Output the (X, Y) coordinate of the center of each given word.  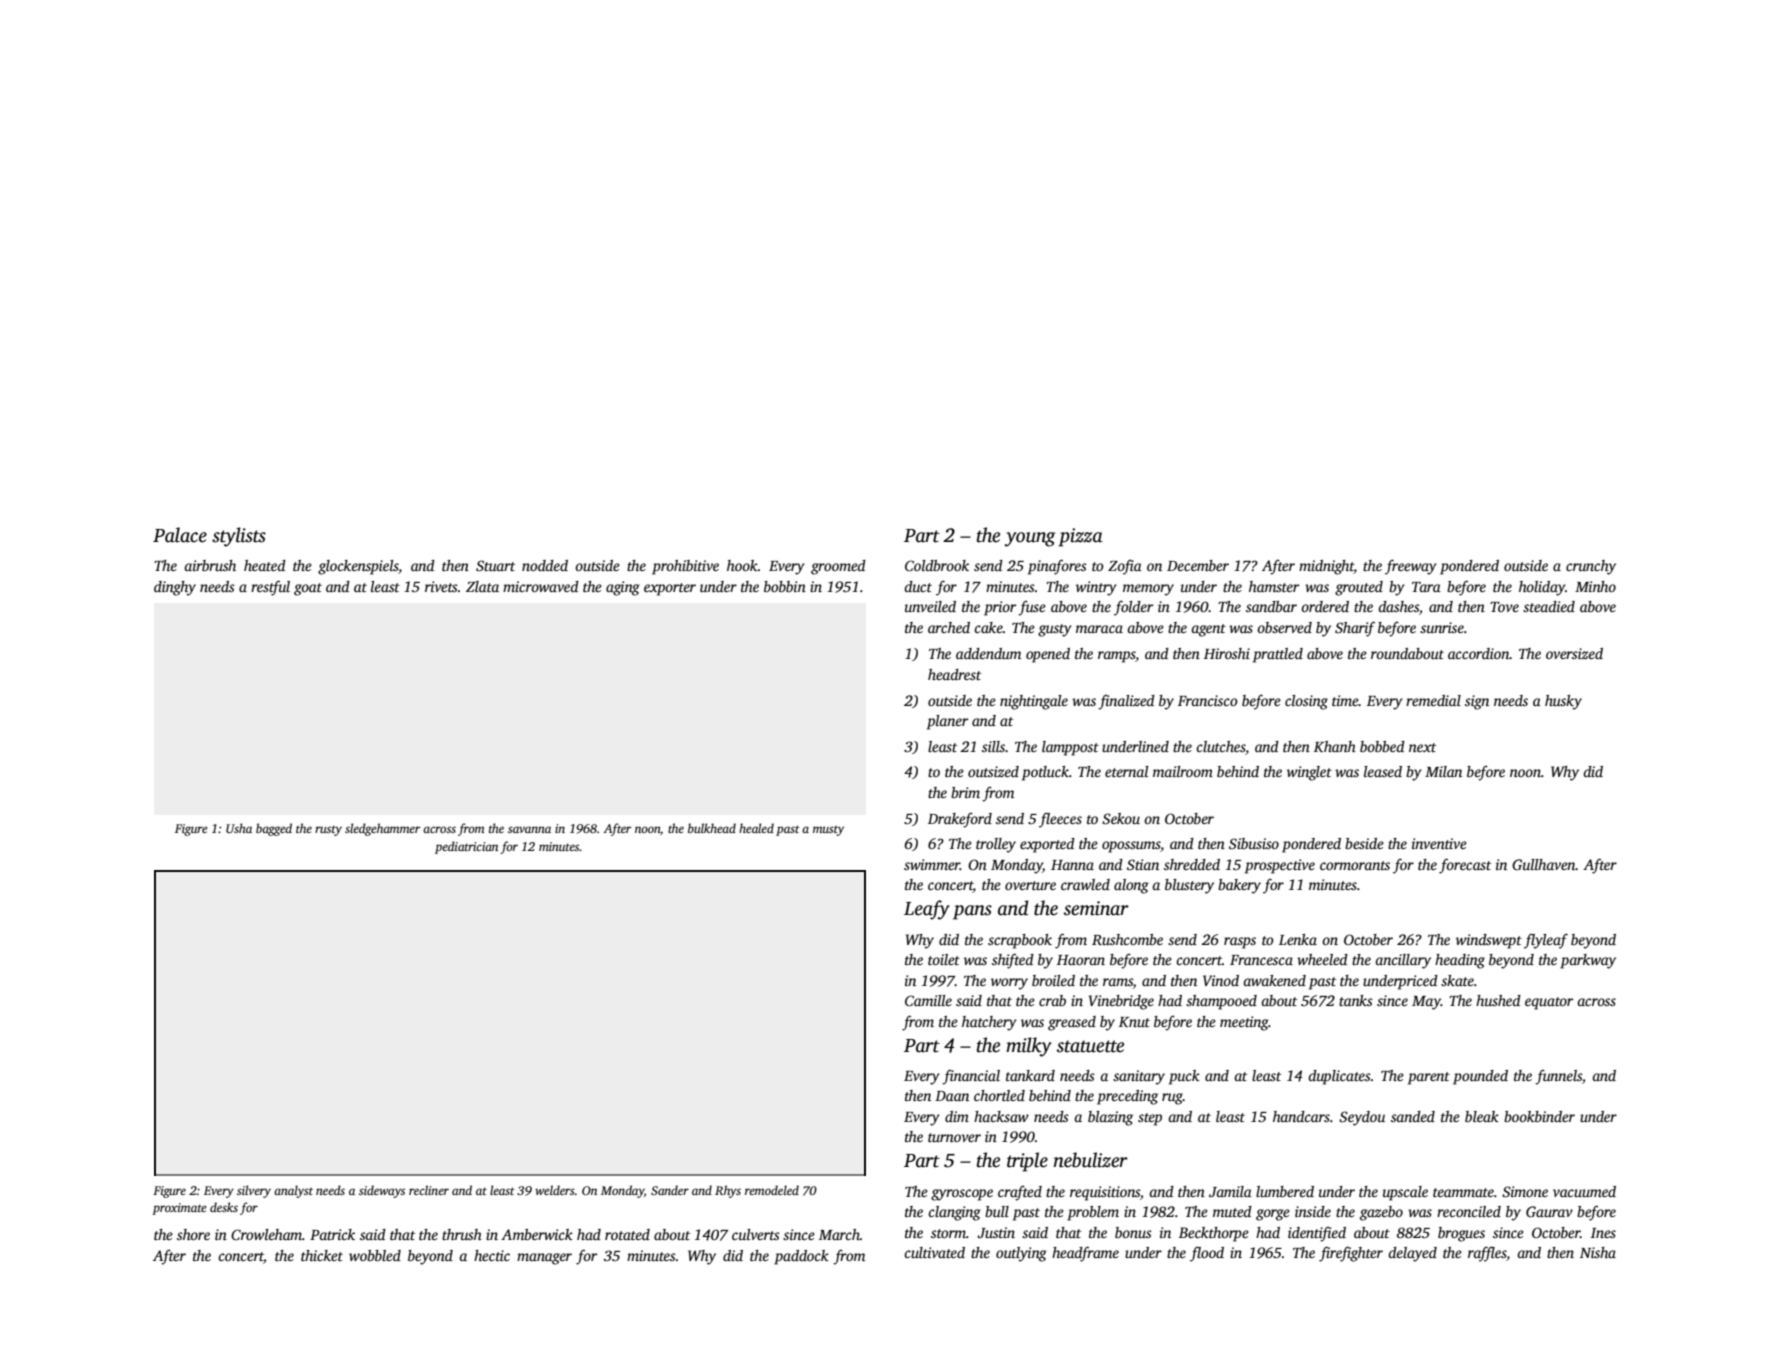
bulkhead (712, 828)
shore (193, 1234)
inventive (1439, 843)
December (1198, 565)
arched (949, 627)
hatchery (989, 1023)
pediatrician (466, 847)
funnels (1558, 1077)
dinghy (175, 588)
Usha (239, 828)
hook (742, 565)
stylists (239, 537)
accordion (1479, 653)
